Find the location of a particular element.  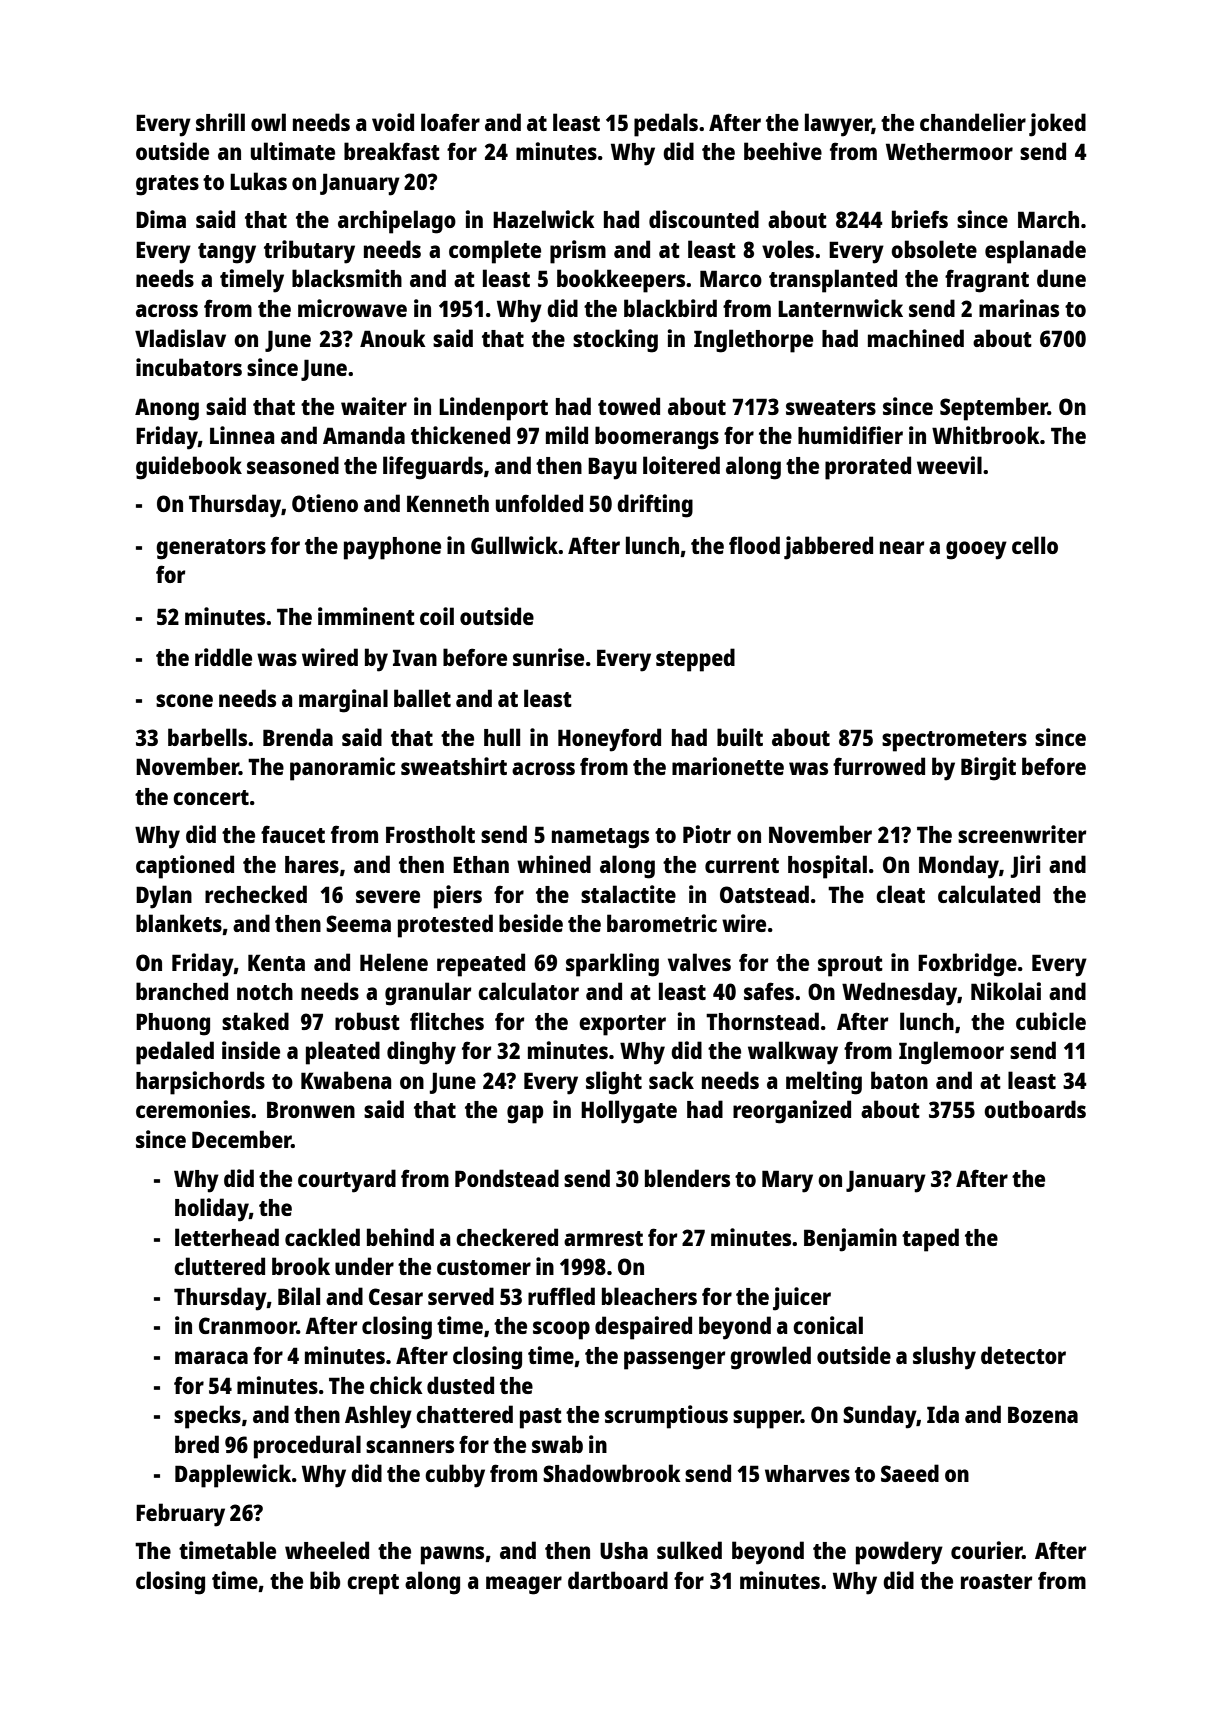

dartboard is located at coordinates (618, 1580).
